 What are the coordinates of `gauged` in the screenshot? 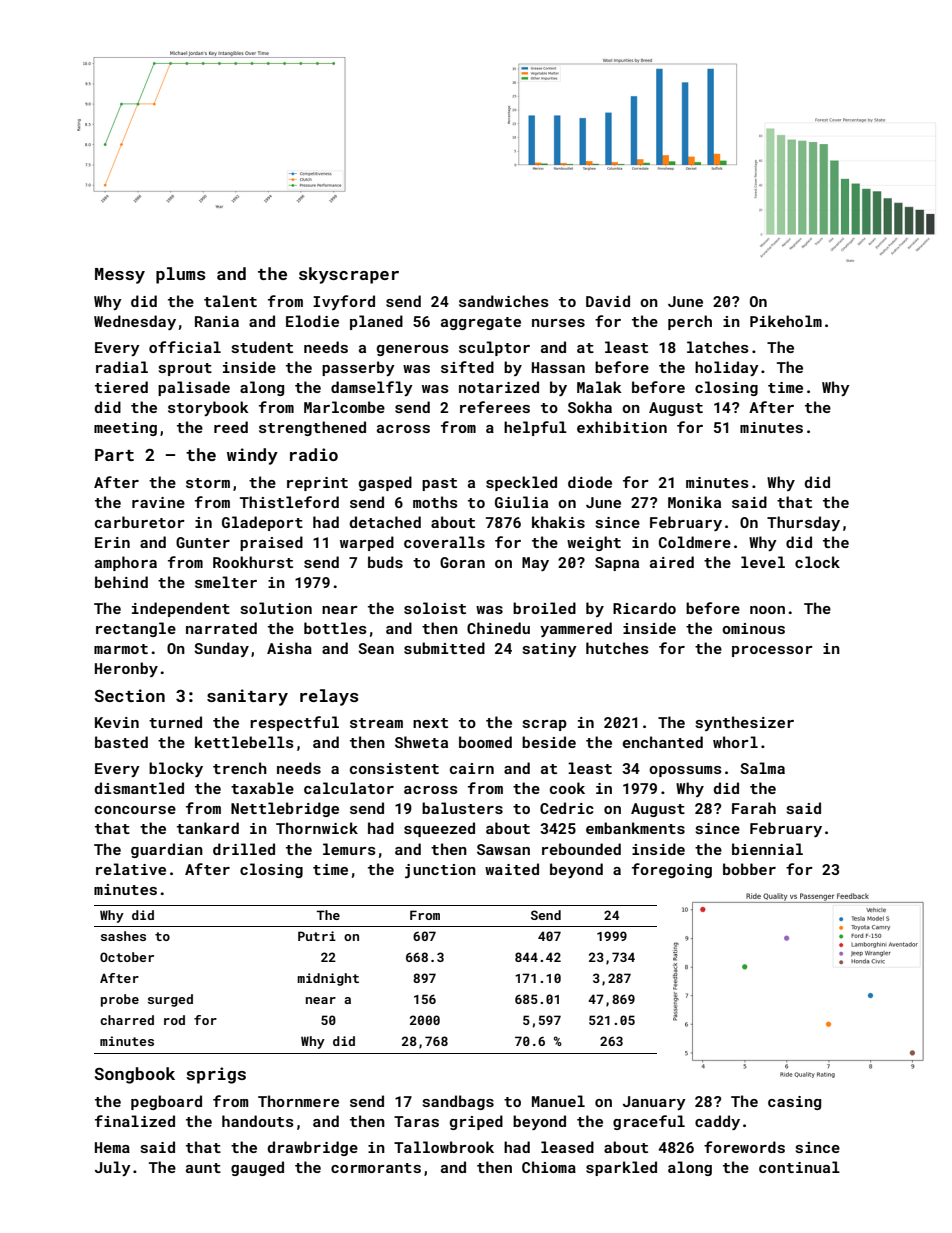 It's located at (257, 1168).
